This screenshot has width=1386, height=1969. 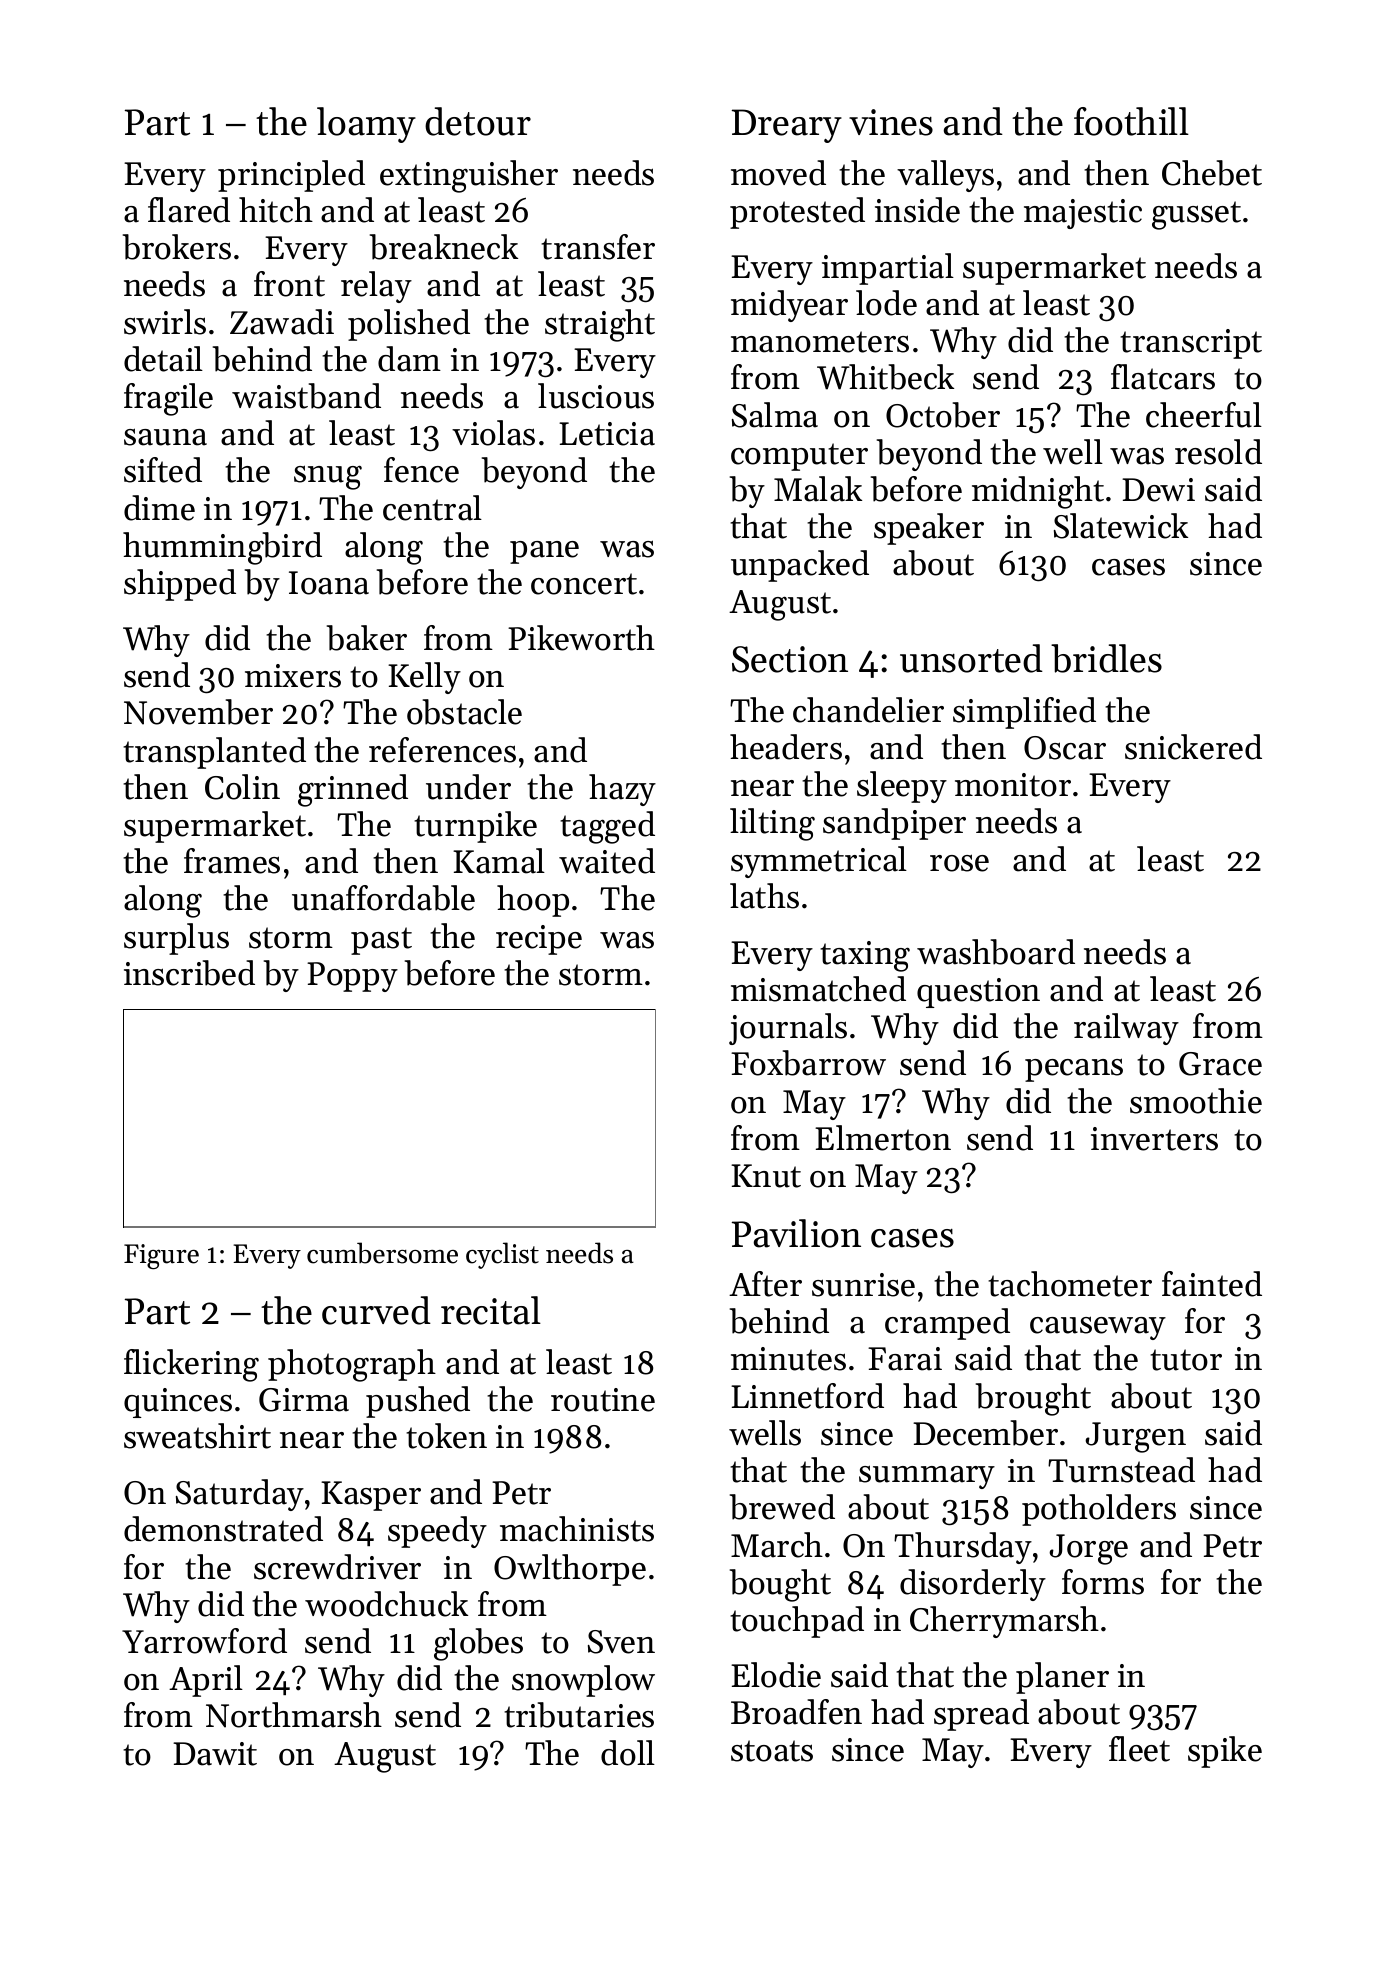 What do you see at coordinates (215, 1754) in the screenshot?
I see `Dawit` at bounding box center [215, 1754].
